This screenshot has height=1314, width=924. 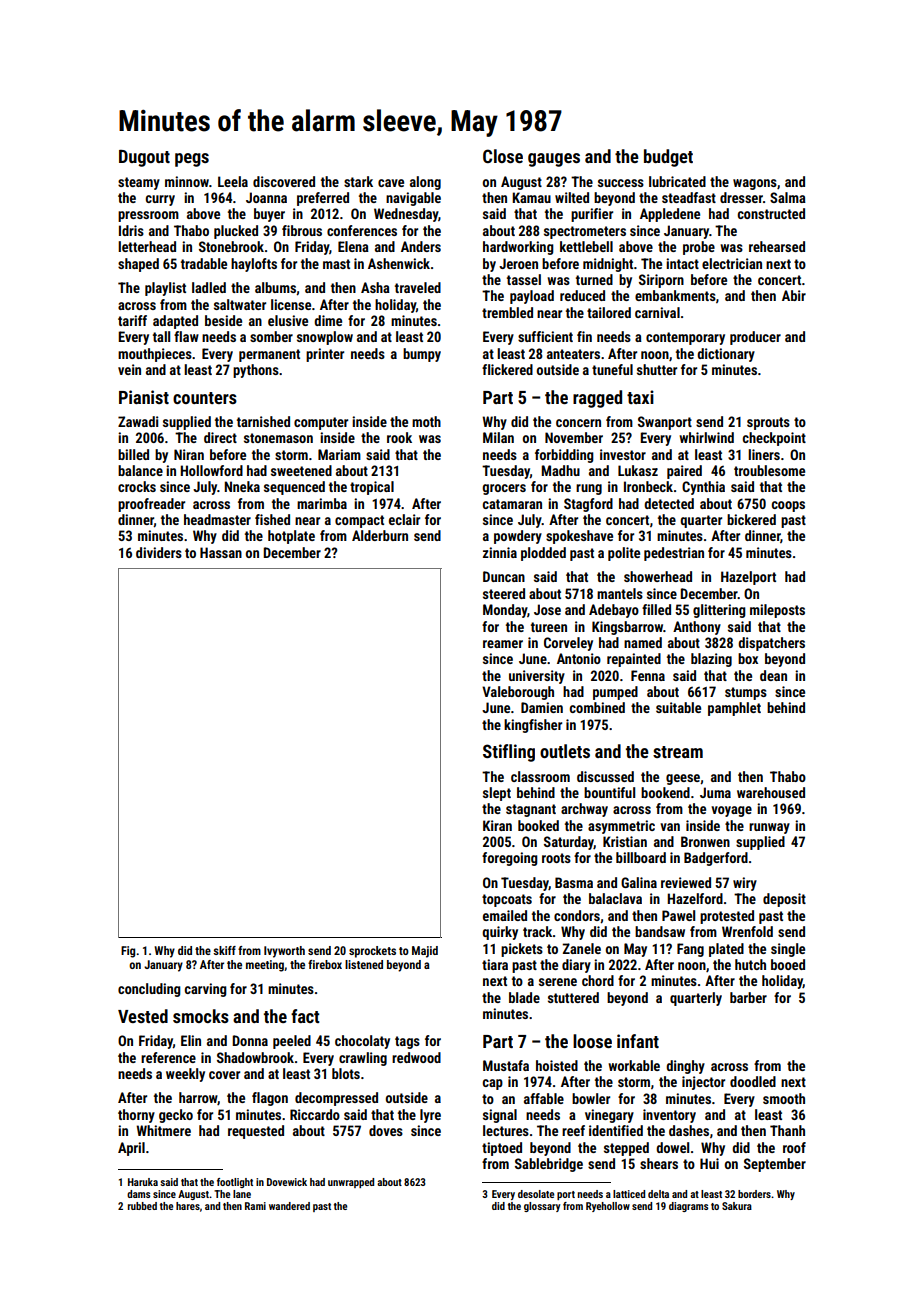 What do you see at coordinates (503, 644) in the screenshot?
I see `reamer` at bounding box center [503, 644].
